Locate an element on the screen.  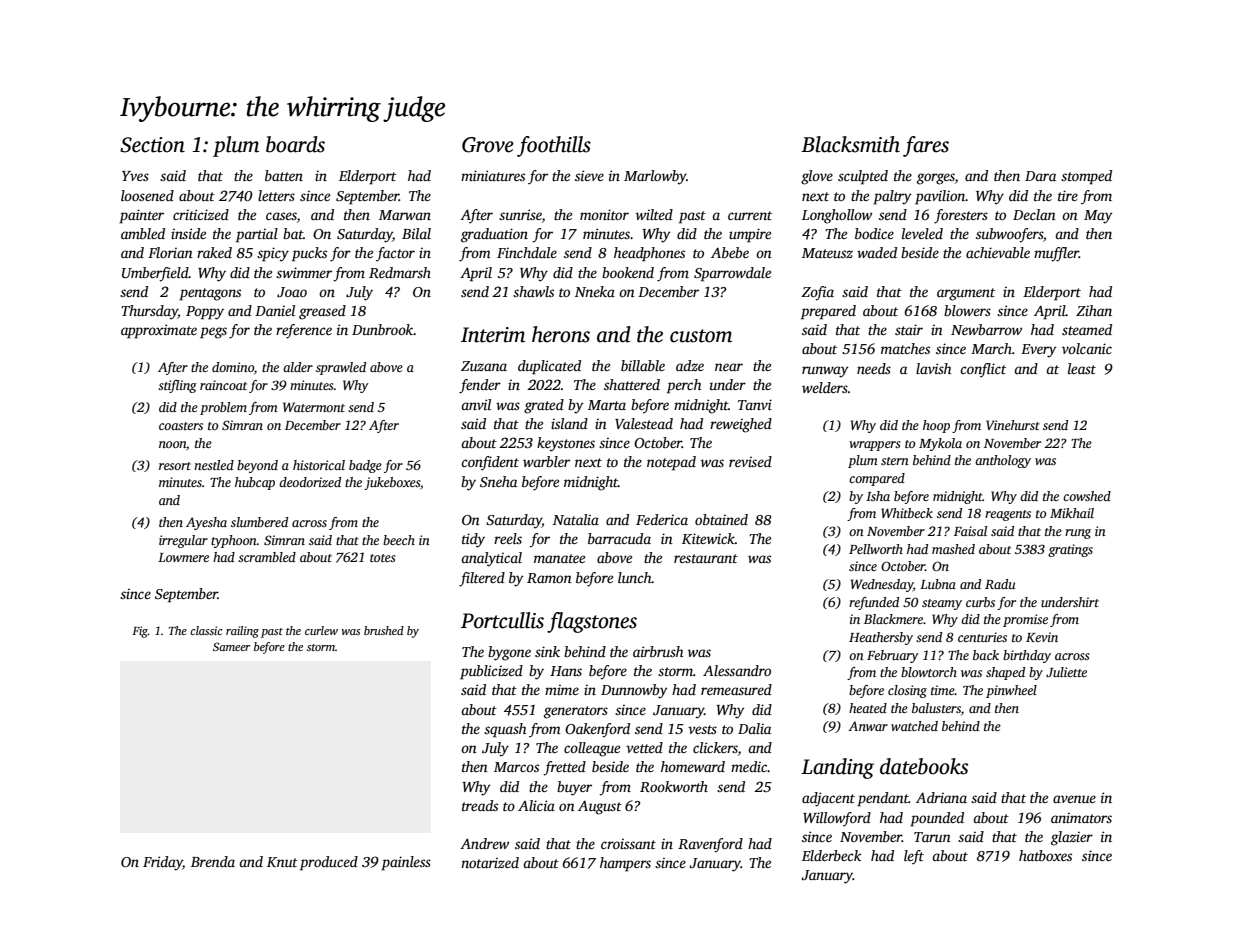
boards is located at coordinates (295, 144).
